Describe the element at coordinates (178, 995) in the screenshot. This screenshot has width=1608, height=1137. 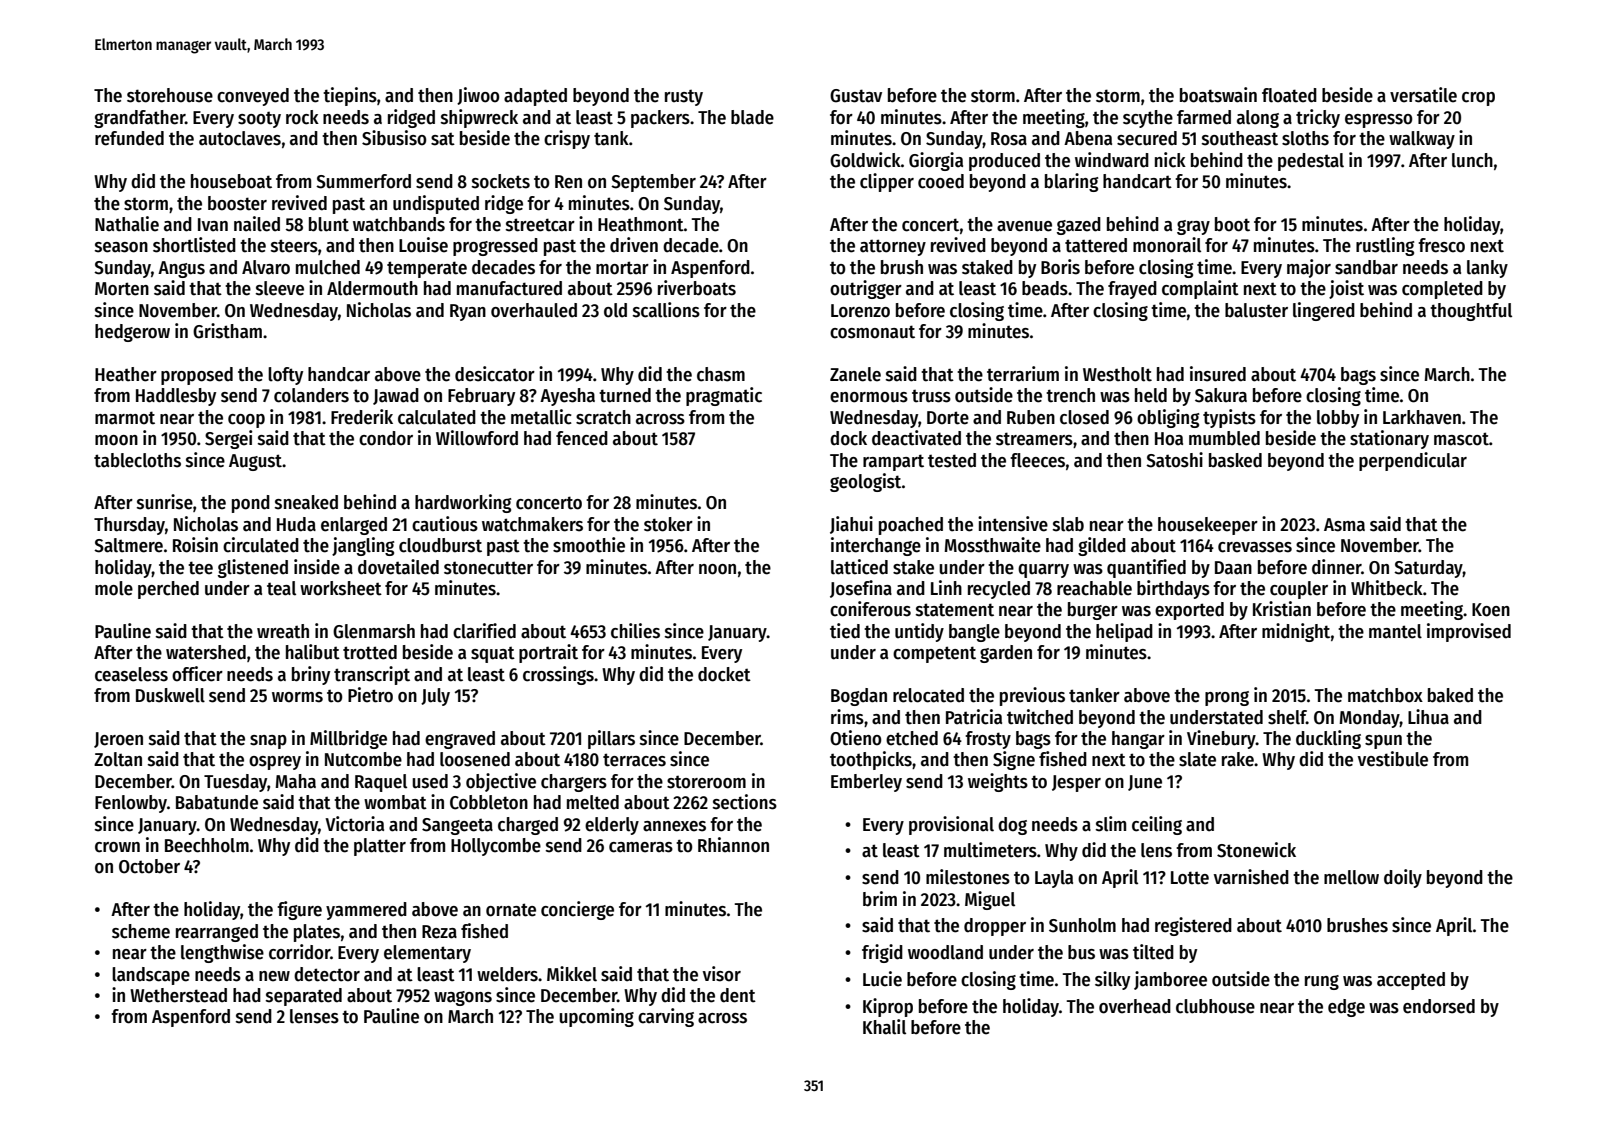
I see `Wetherstead` at that location.
